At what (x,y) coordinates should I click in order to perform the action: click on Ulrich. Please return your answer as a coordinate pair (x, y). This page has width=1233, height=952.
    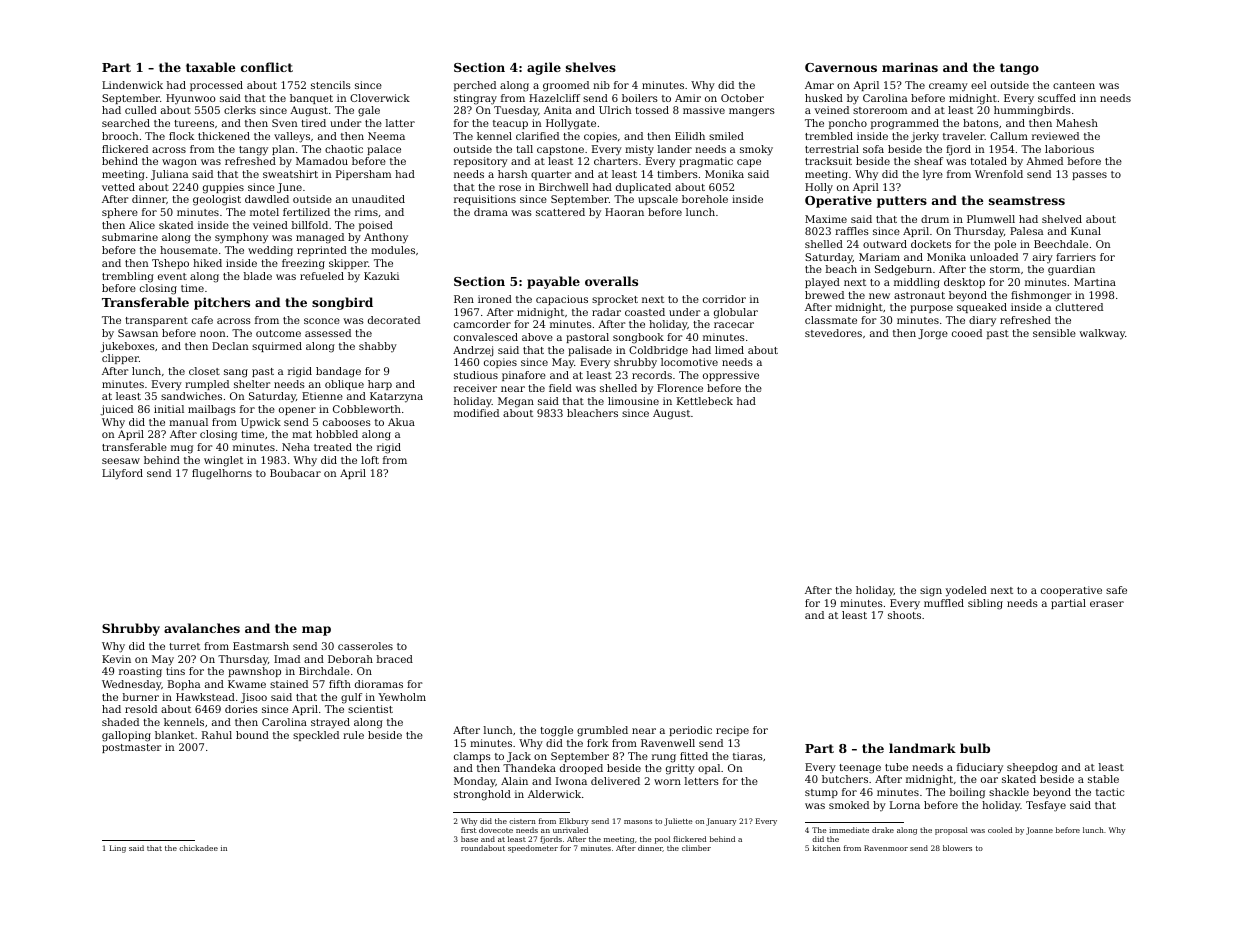
    Looking at the image, I should click on (615, 110).
